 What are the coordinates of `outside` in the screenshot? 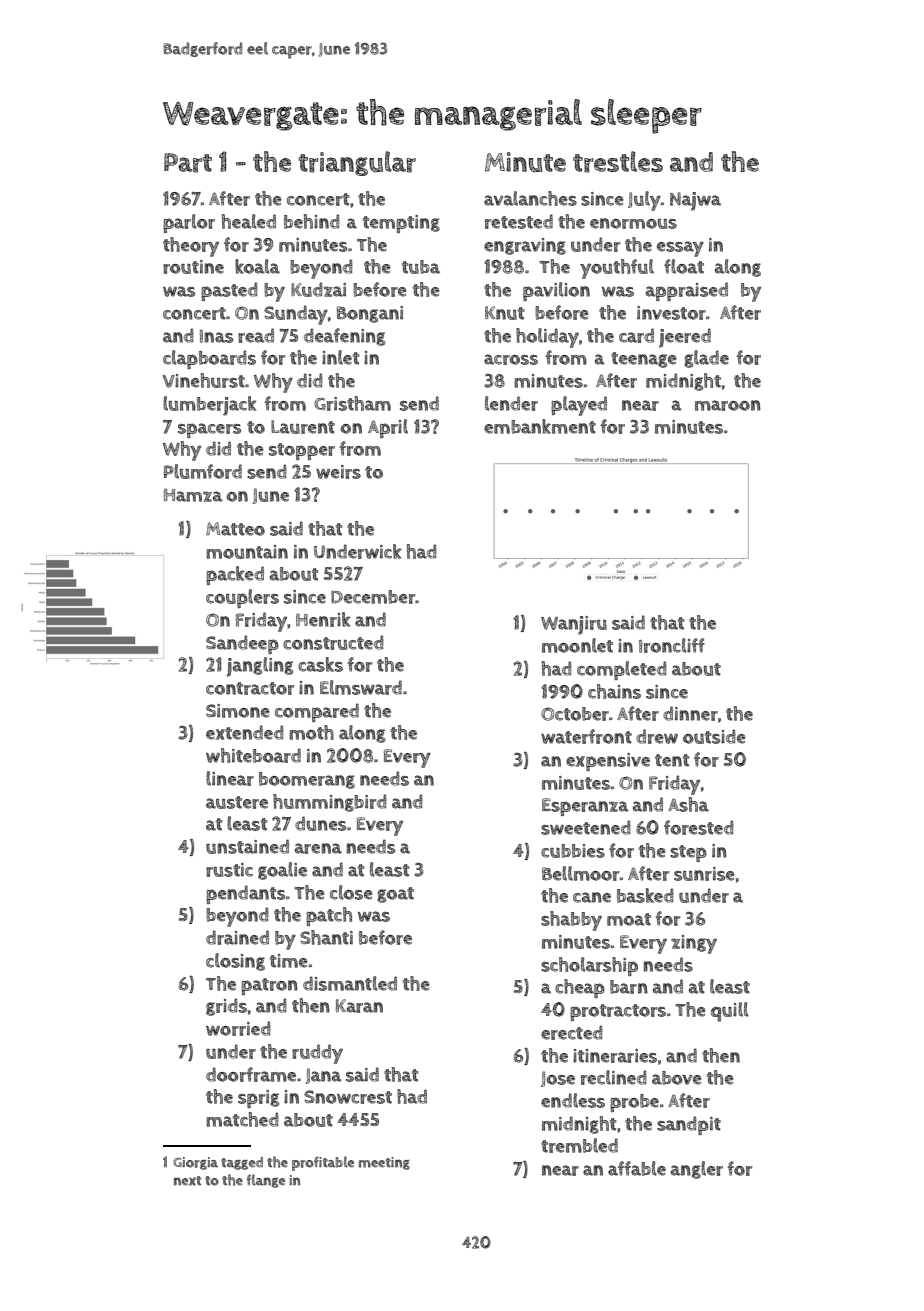 It's located at (714, 736).
